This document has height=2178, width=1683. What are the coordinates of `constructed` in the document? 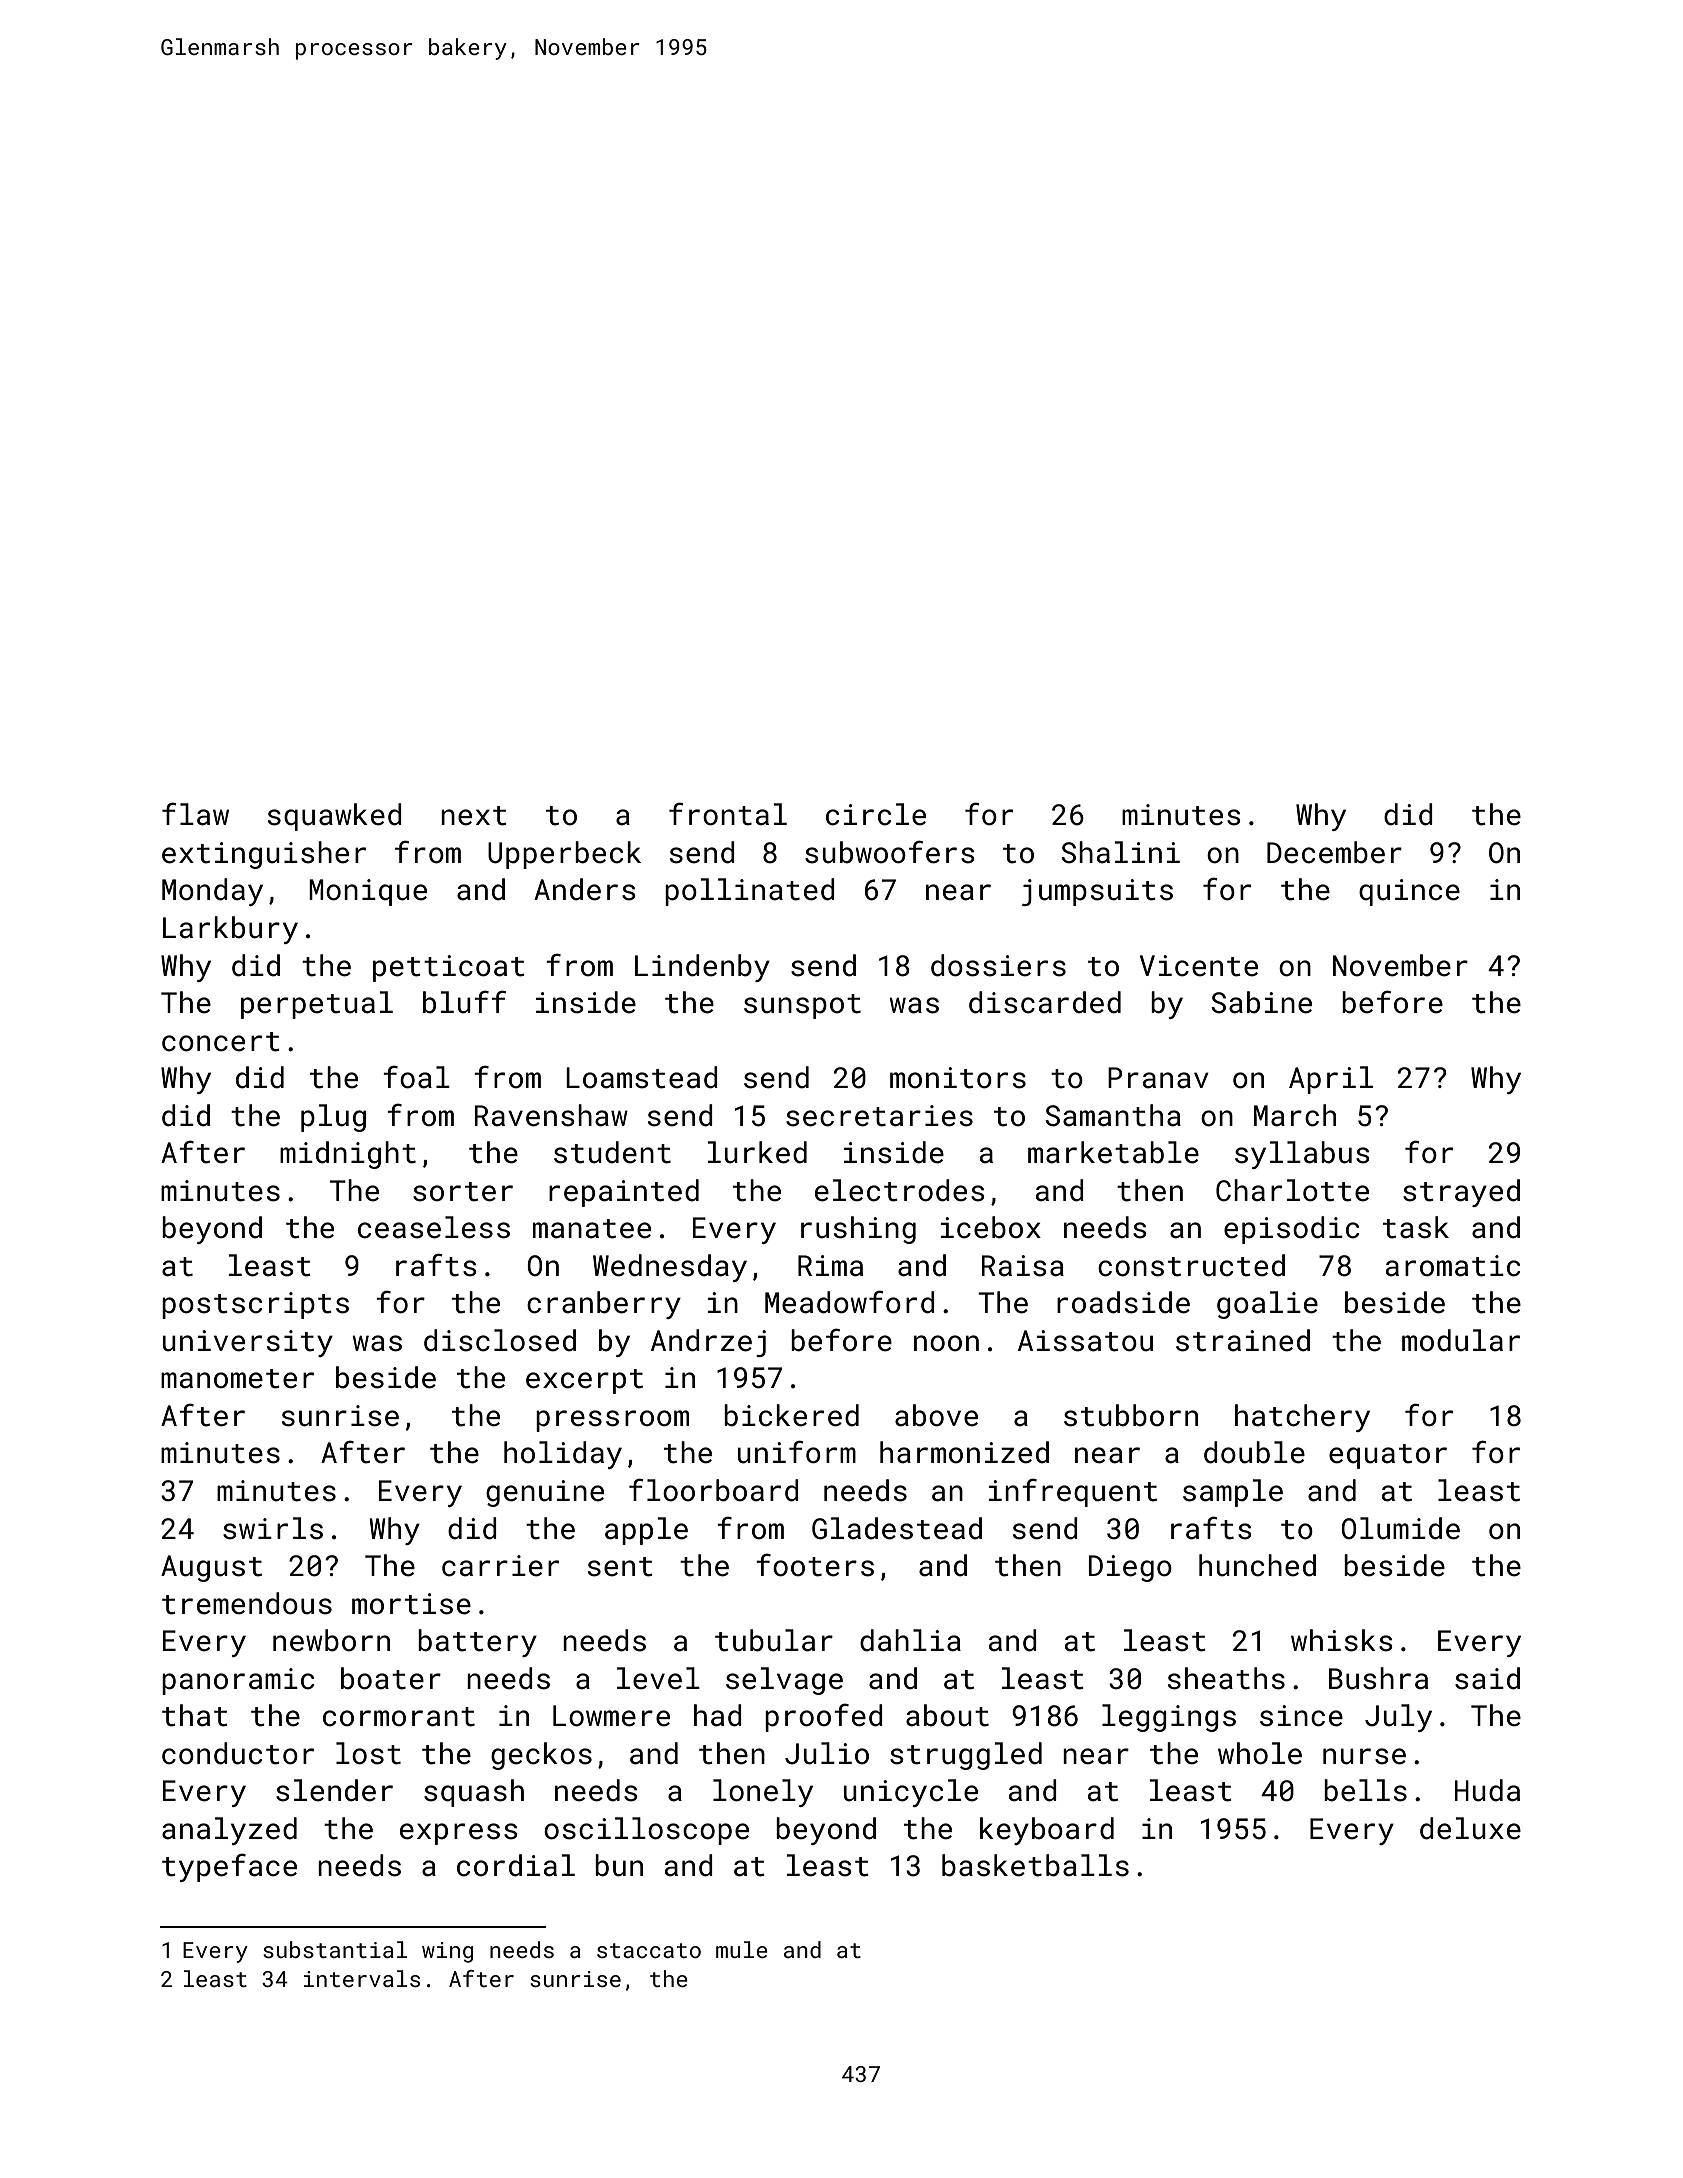 It's located at (1191, 1265).
